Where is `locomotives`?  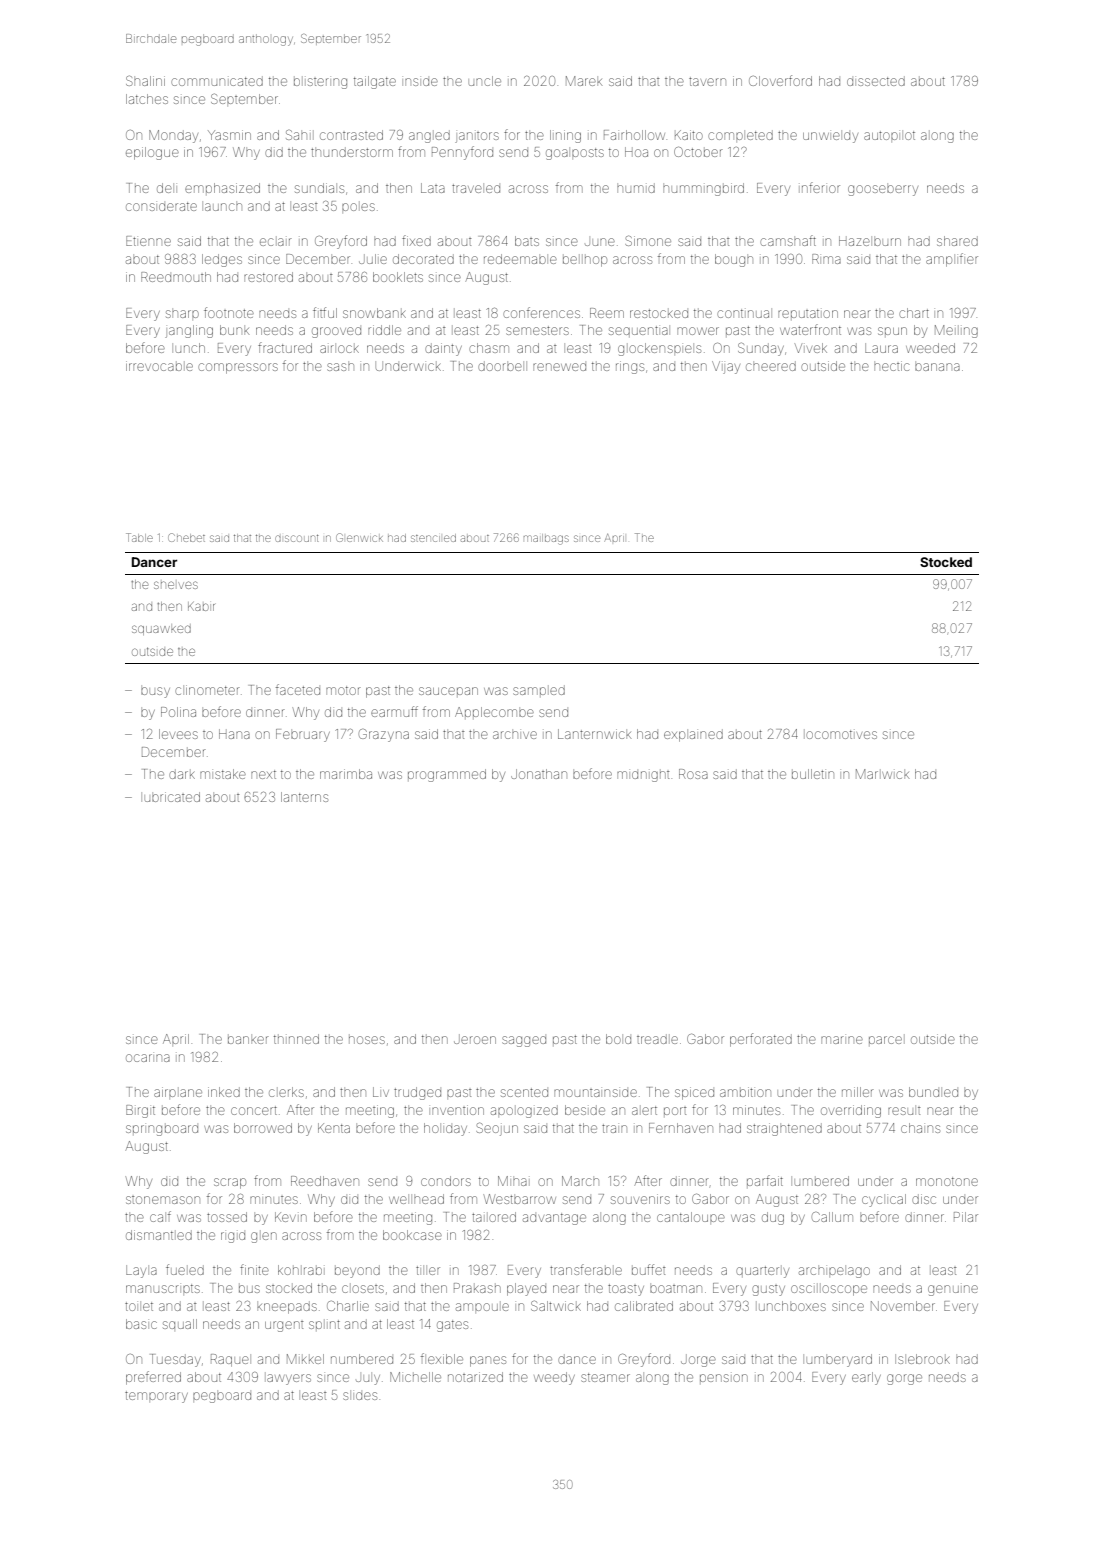
locomotives is located at coordinates (841, 734).
